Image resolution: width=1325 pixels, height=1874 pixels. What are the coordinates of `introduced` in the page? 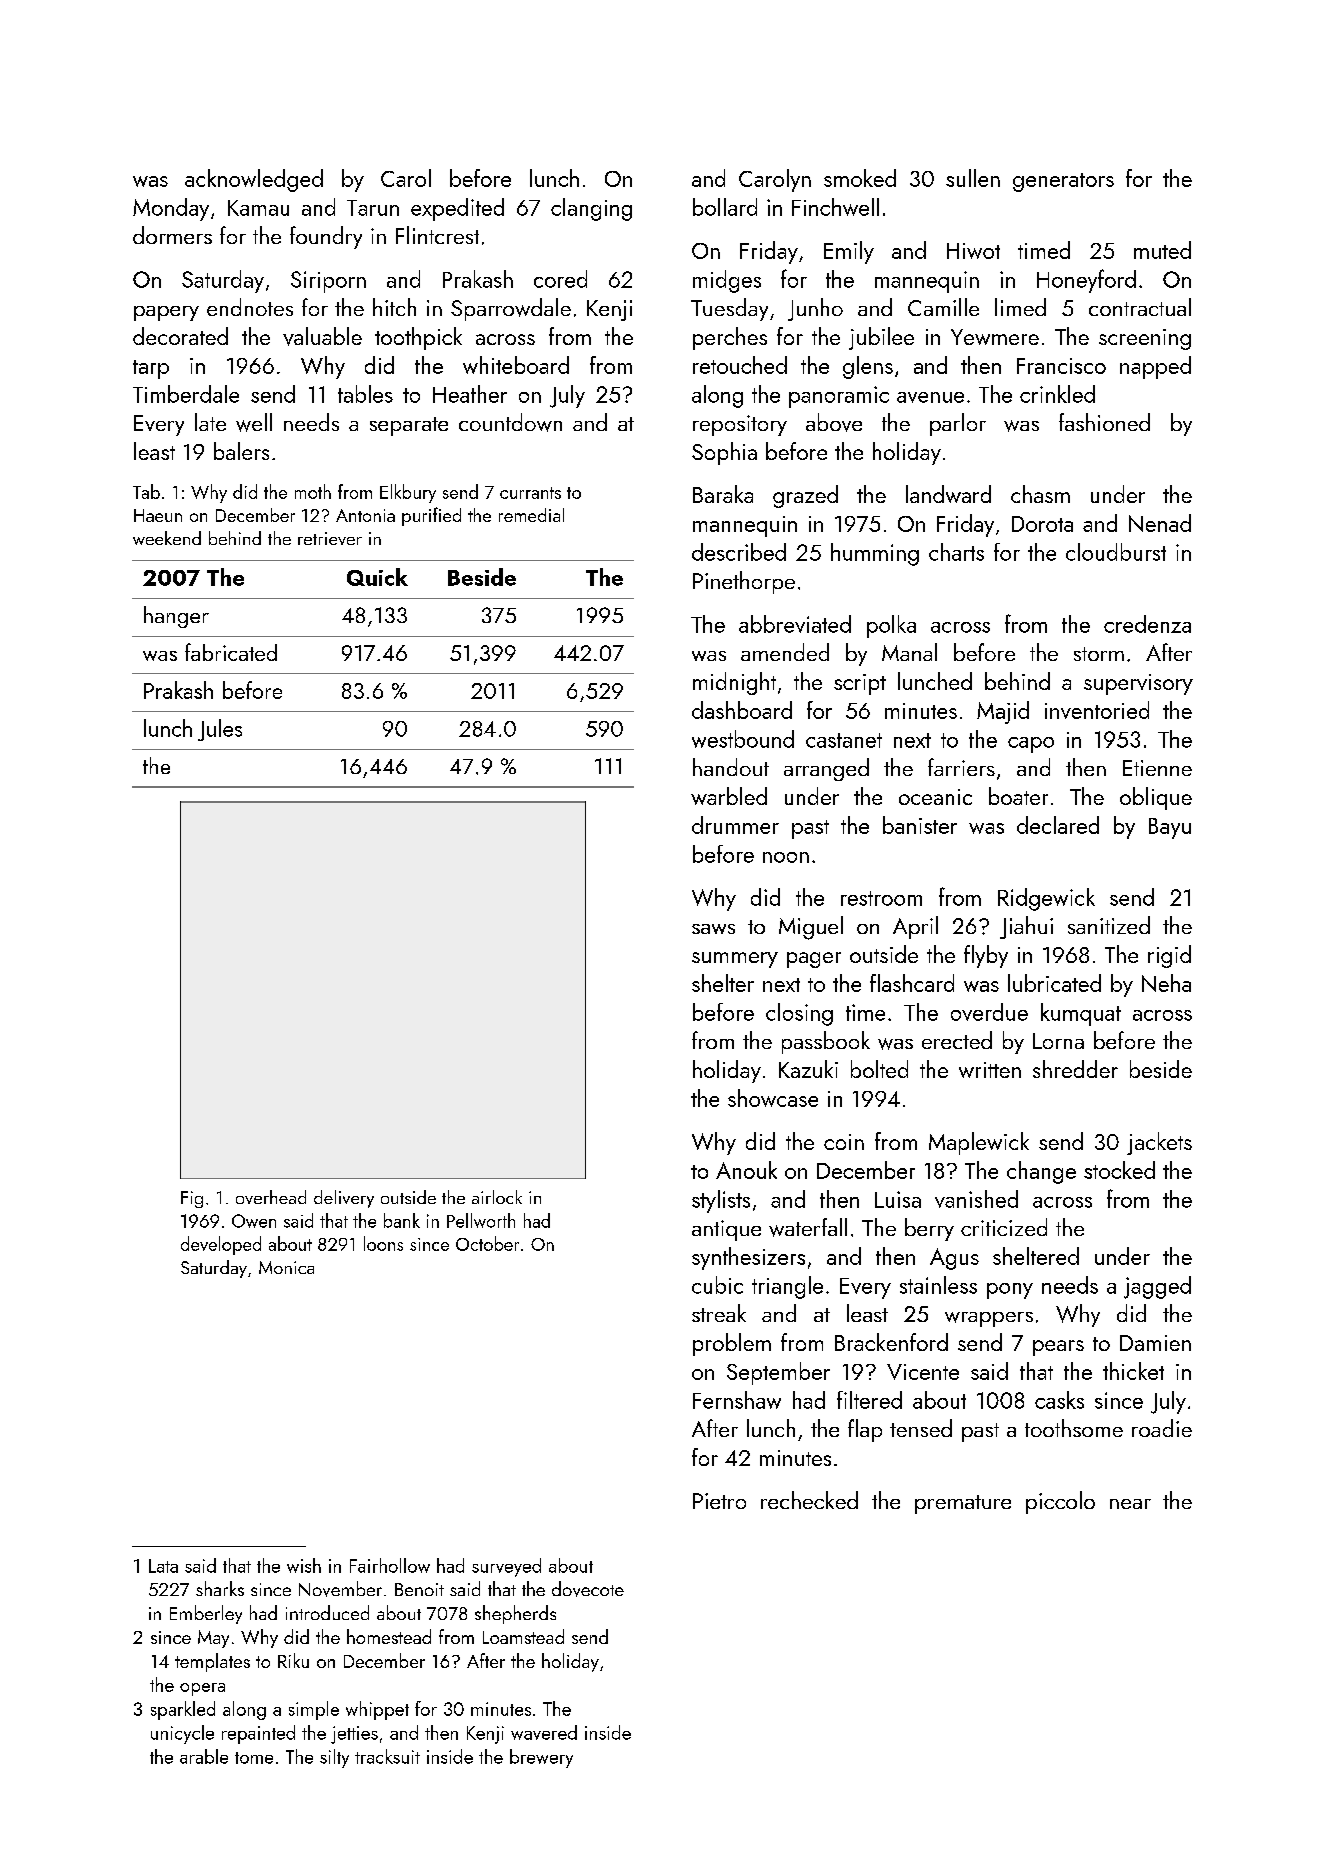 It's located at (327, 1612).
